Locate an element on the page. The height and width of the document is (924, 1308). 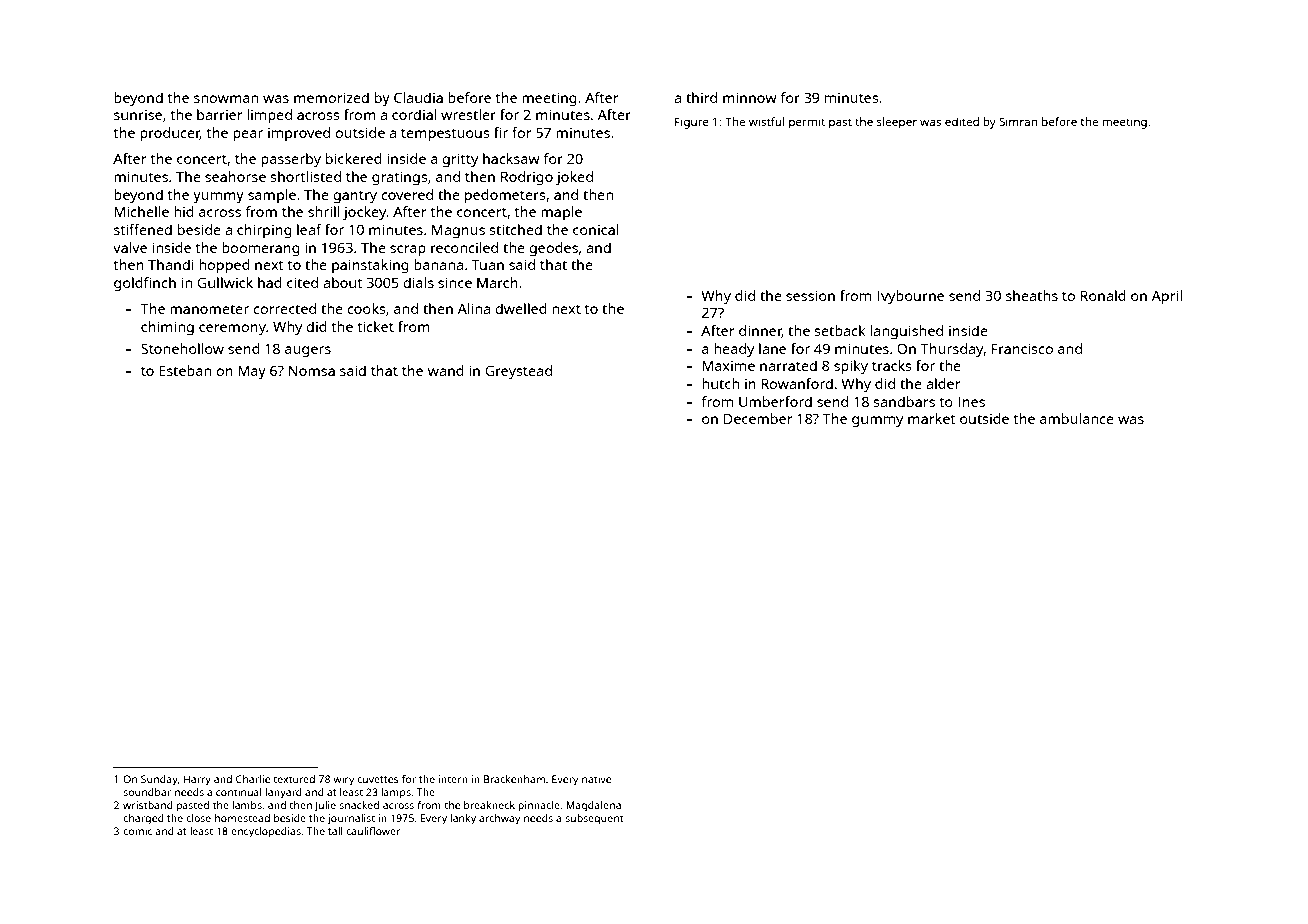
April is located at coordinates (1167, 297).
